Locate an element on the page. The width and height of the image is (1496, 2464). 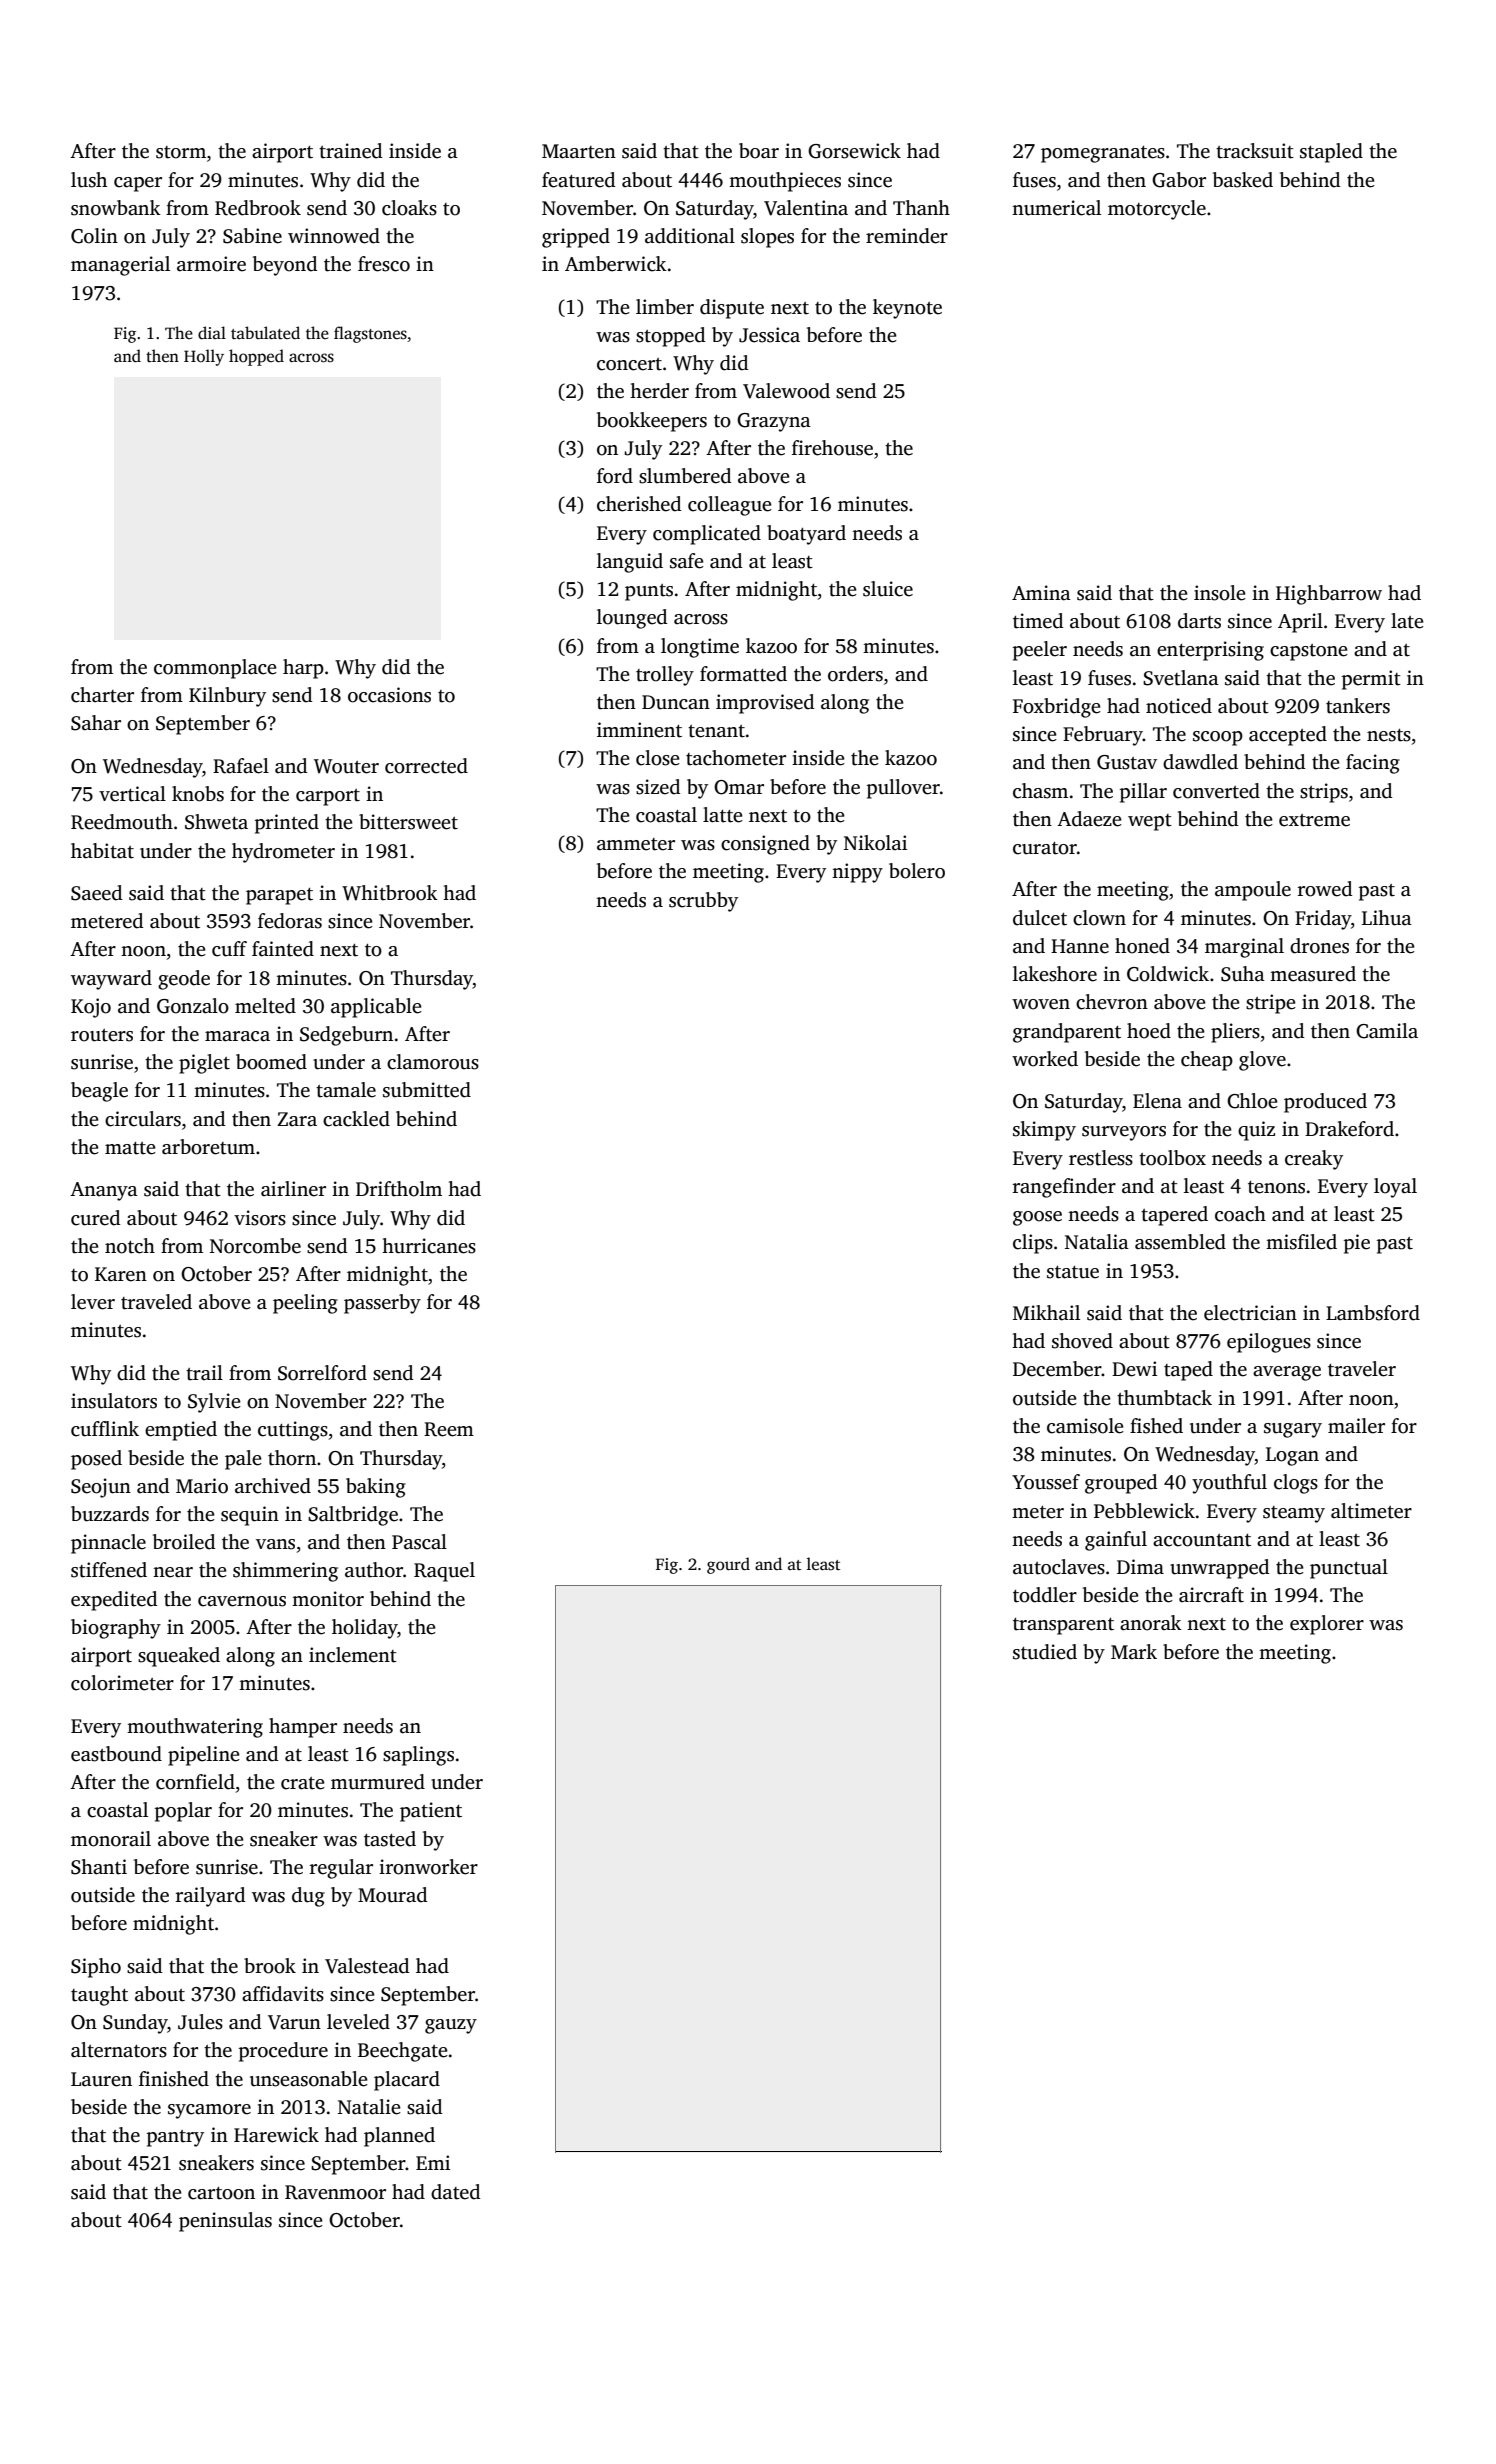
explorer is located at coordinates (1327, 1625).
